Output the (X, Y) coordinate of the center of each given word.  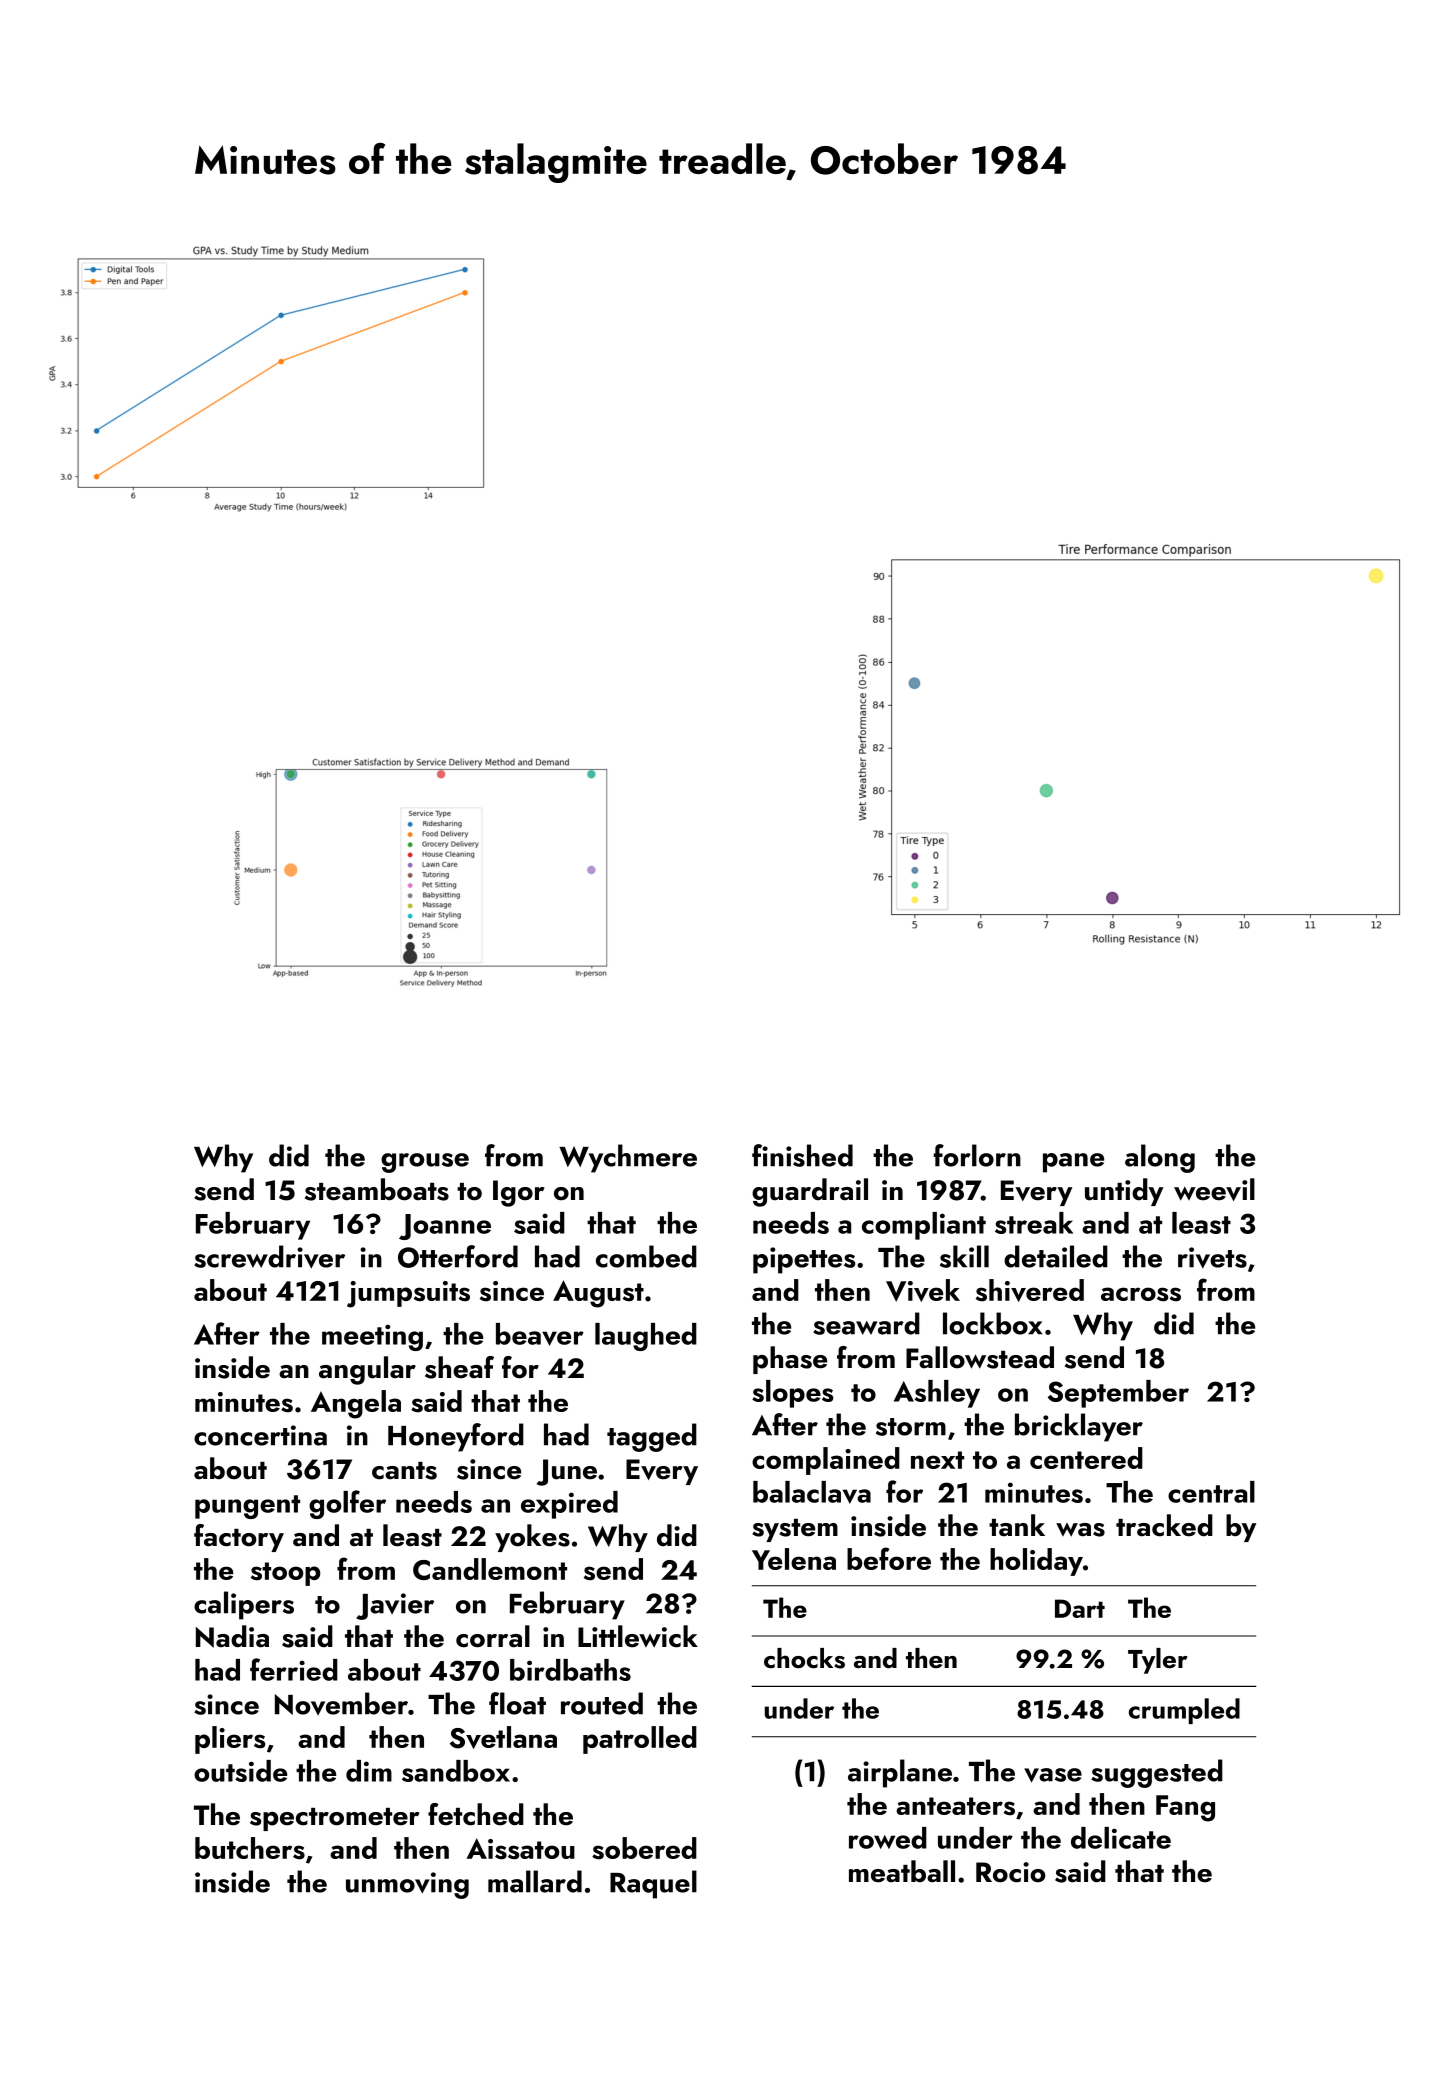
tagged (652, 1437)
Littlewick (638, 1636)
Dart (1080, 1608)
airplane (900, 1773)
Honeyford (456, 1437)
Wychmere (628, 1158)
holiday (1036, 1562)
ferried (294, 1669)
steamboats (377, 1189)
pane (1073, 1163)
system (795, 1530)
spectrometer (335, 1819)
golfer (347, 1504)
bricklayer (1079, 1427)
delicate (1121, 1838)
